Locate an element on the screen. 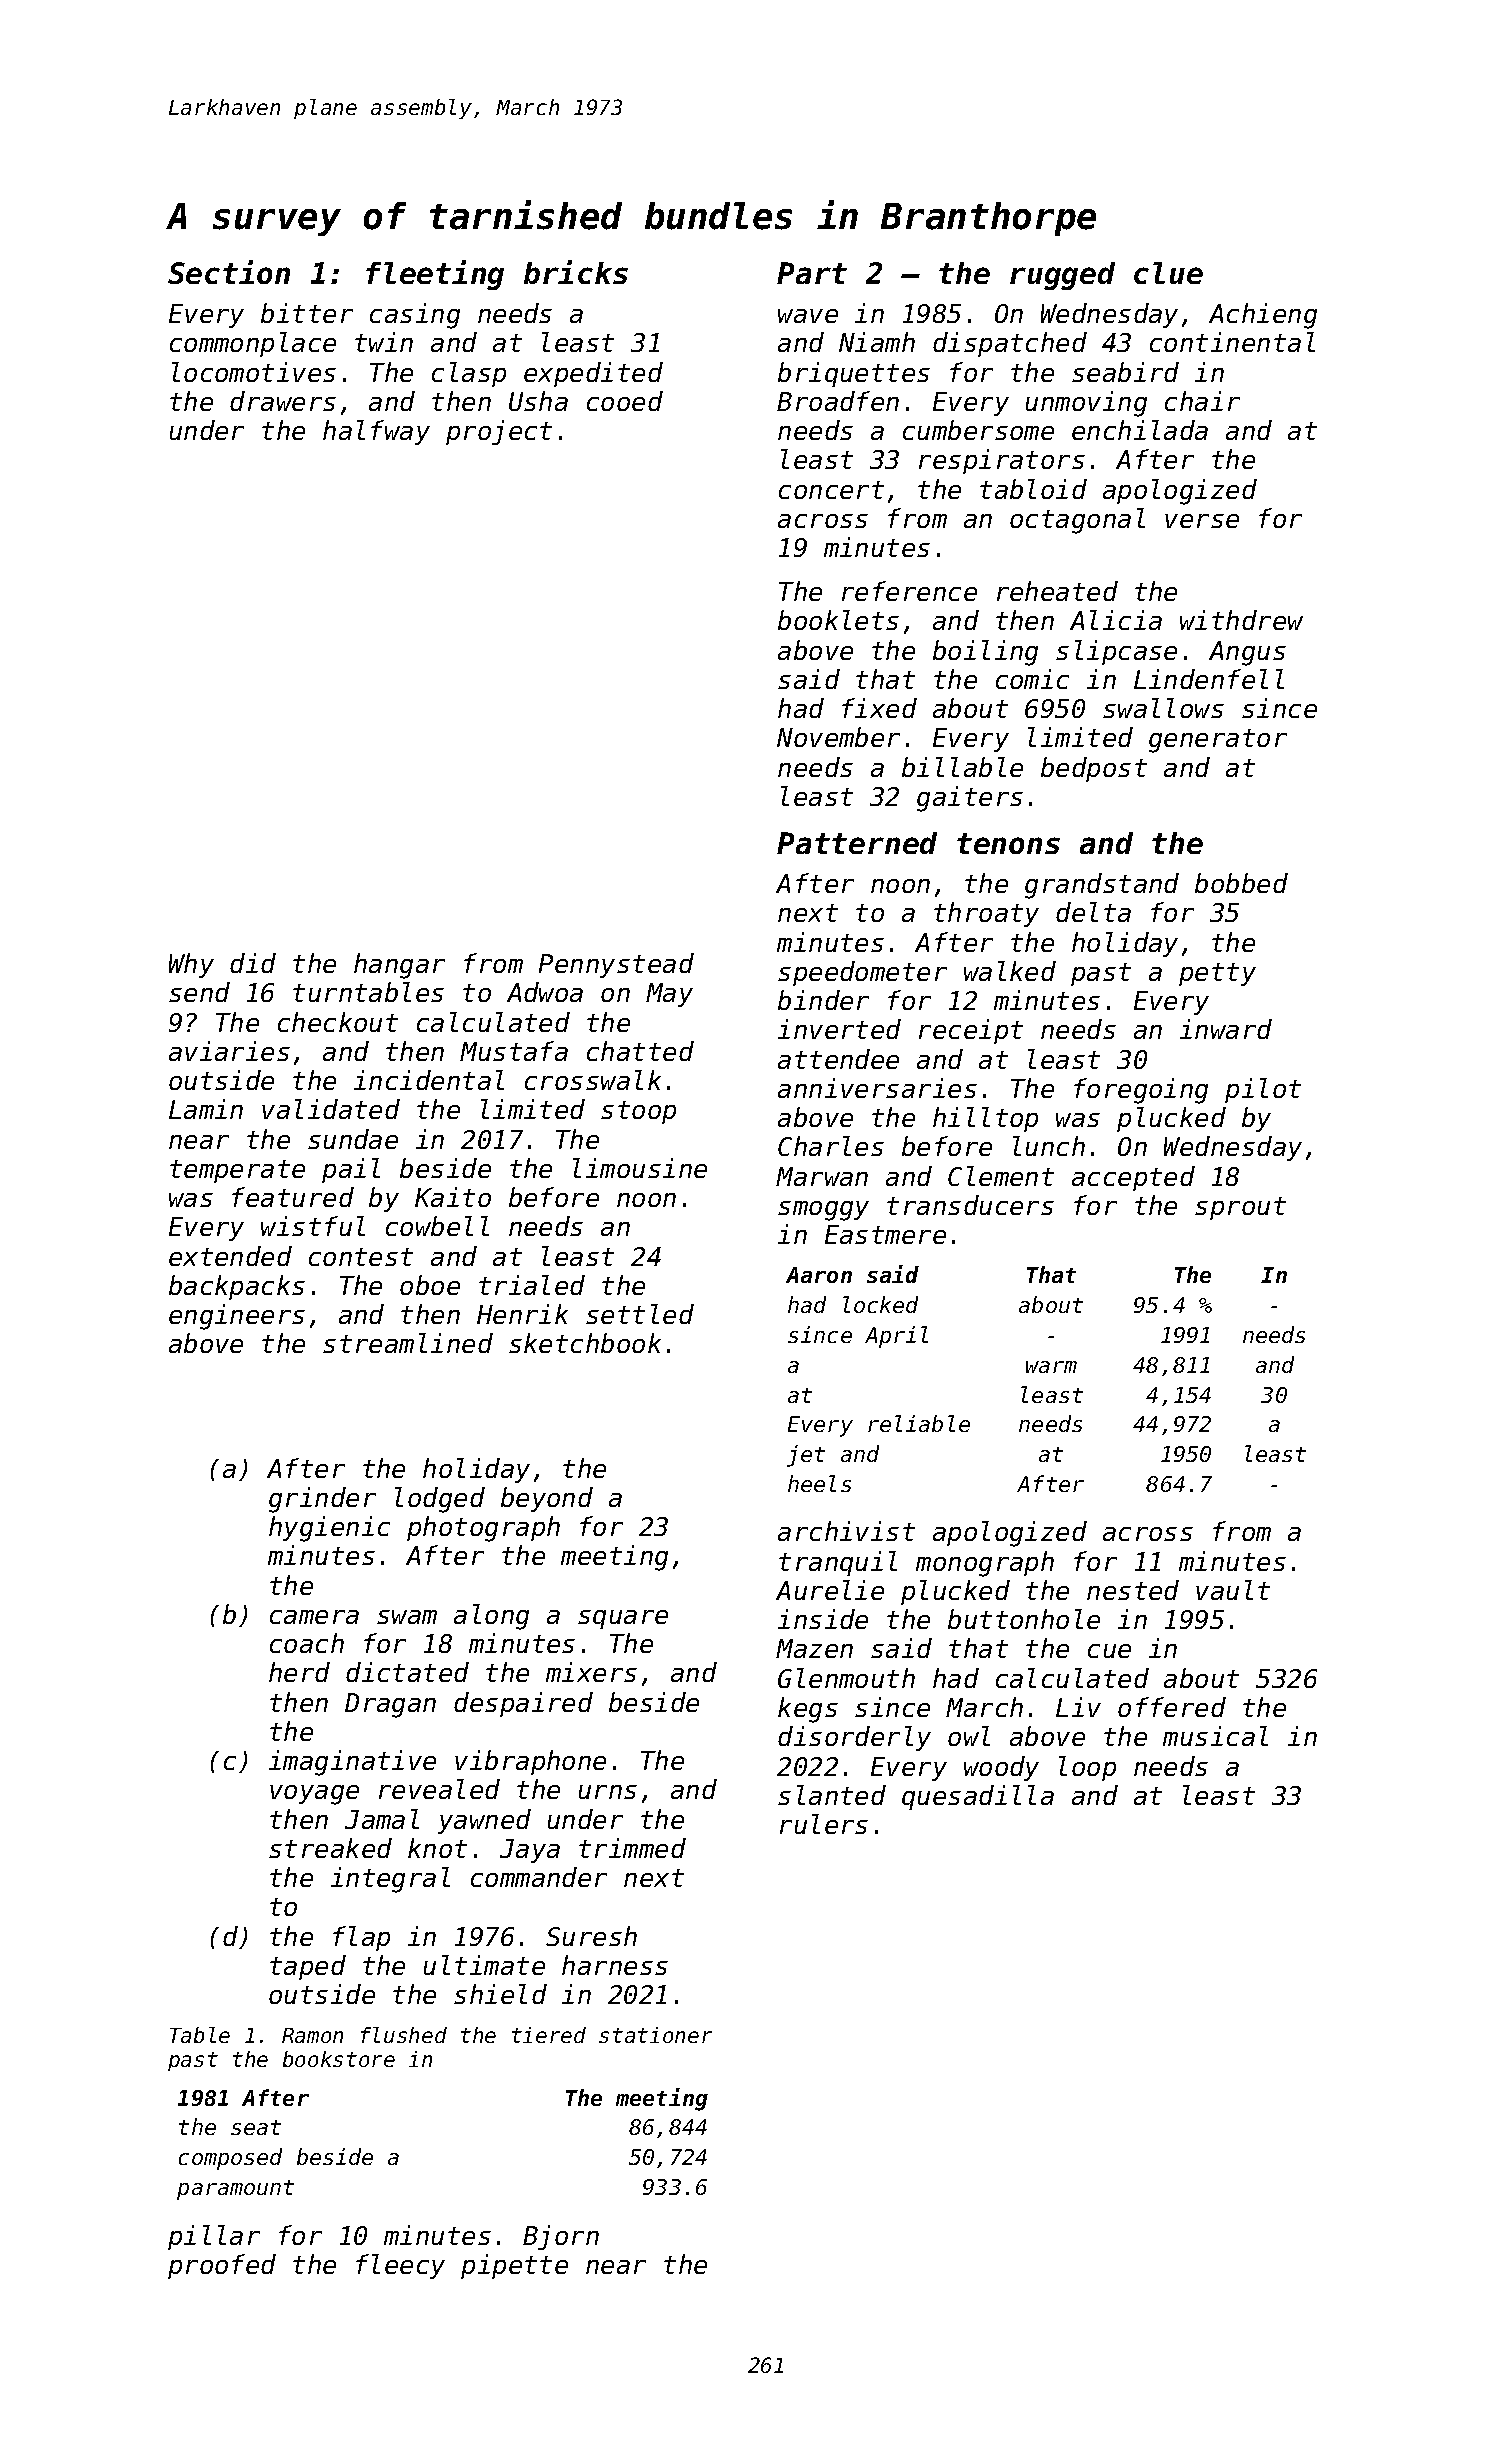 This screenshot has width=1496, height=2464. project is located at coordinates (499, 432).
